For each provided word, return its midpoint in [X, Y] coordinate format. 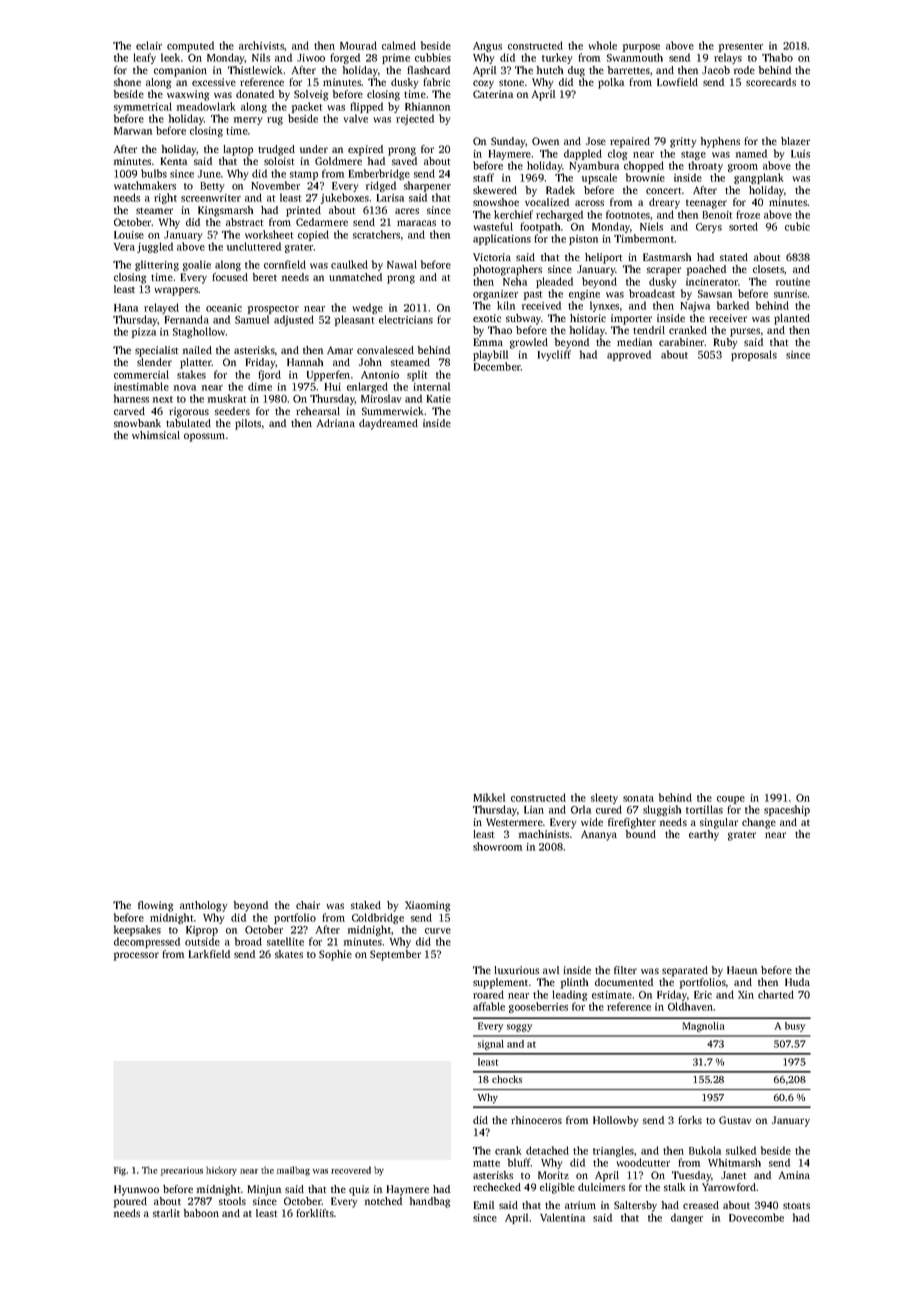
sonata [638, 798]
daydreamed [388, 424]
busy [795, 1027]
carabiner [682, 342]
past [533, 295]
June [209, 174]
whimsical [156, 435]
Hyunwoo [136, 1190]
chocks [507, 1079]
